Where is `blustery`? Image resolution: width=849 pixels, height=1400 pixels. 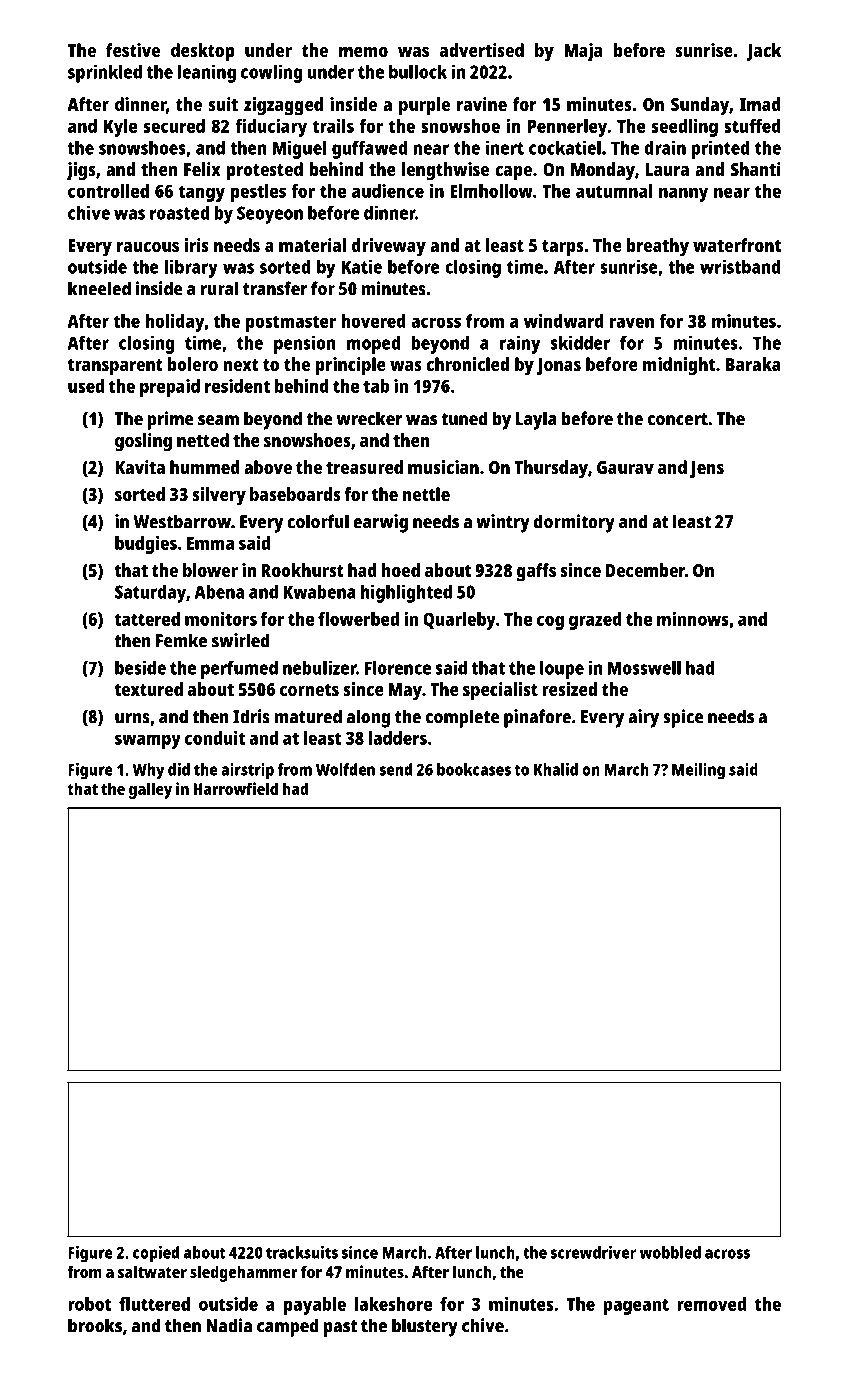 blustery is located at coordinates (425, 1327).
